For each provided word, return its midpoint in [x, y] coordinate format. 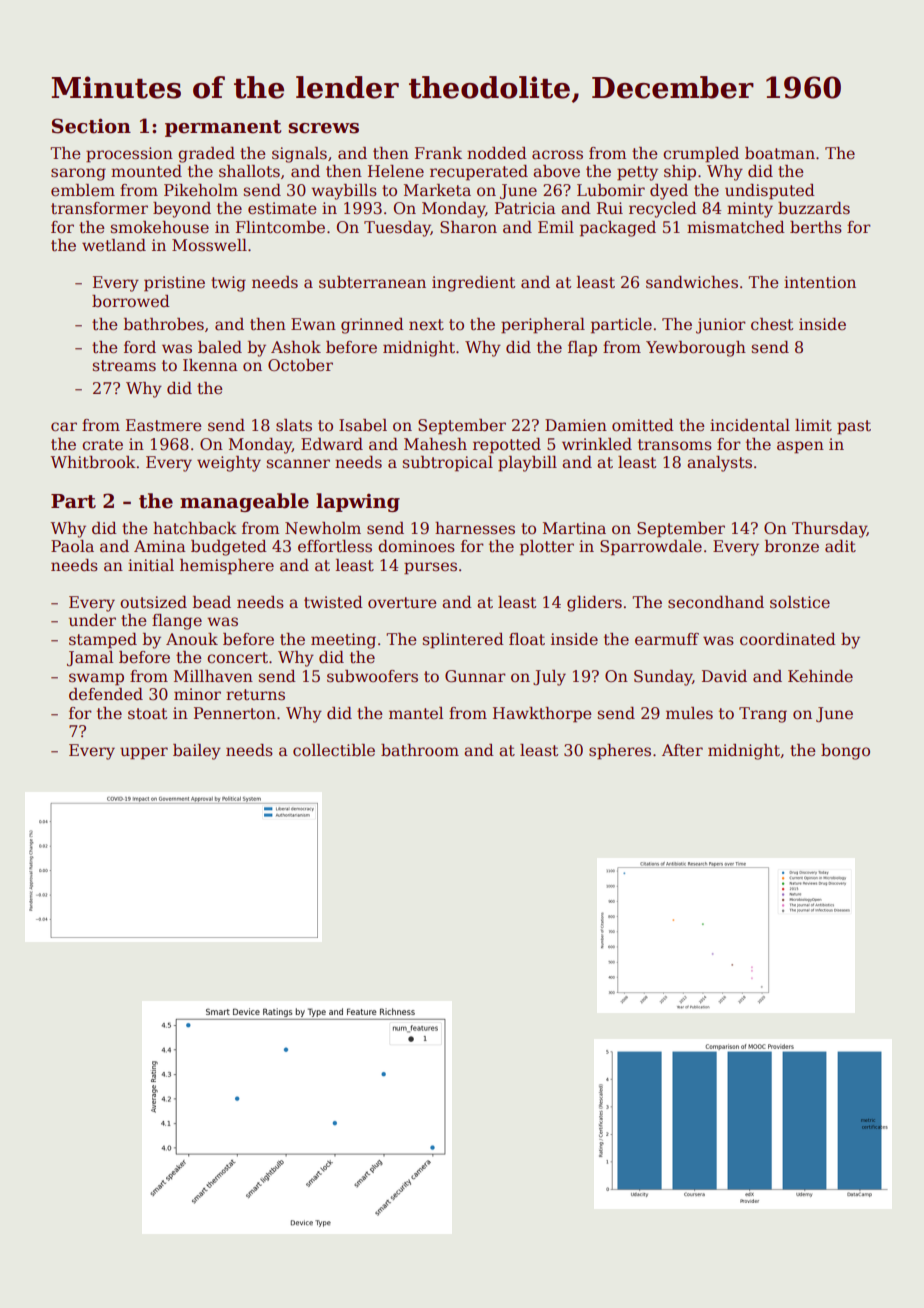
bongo [845, 752]
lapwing [358, 502]
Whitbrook [93, 462]
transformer [99, 208]
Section [91, 126]
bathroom [420, 750]
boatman [780, 153]
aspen [800, 447]
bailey [197, 752]
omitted [643, 425]
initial [151, 565]
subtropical [447, 464]
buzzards [814, 208]
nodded [497, 153]
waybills [344, 192]
